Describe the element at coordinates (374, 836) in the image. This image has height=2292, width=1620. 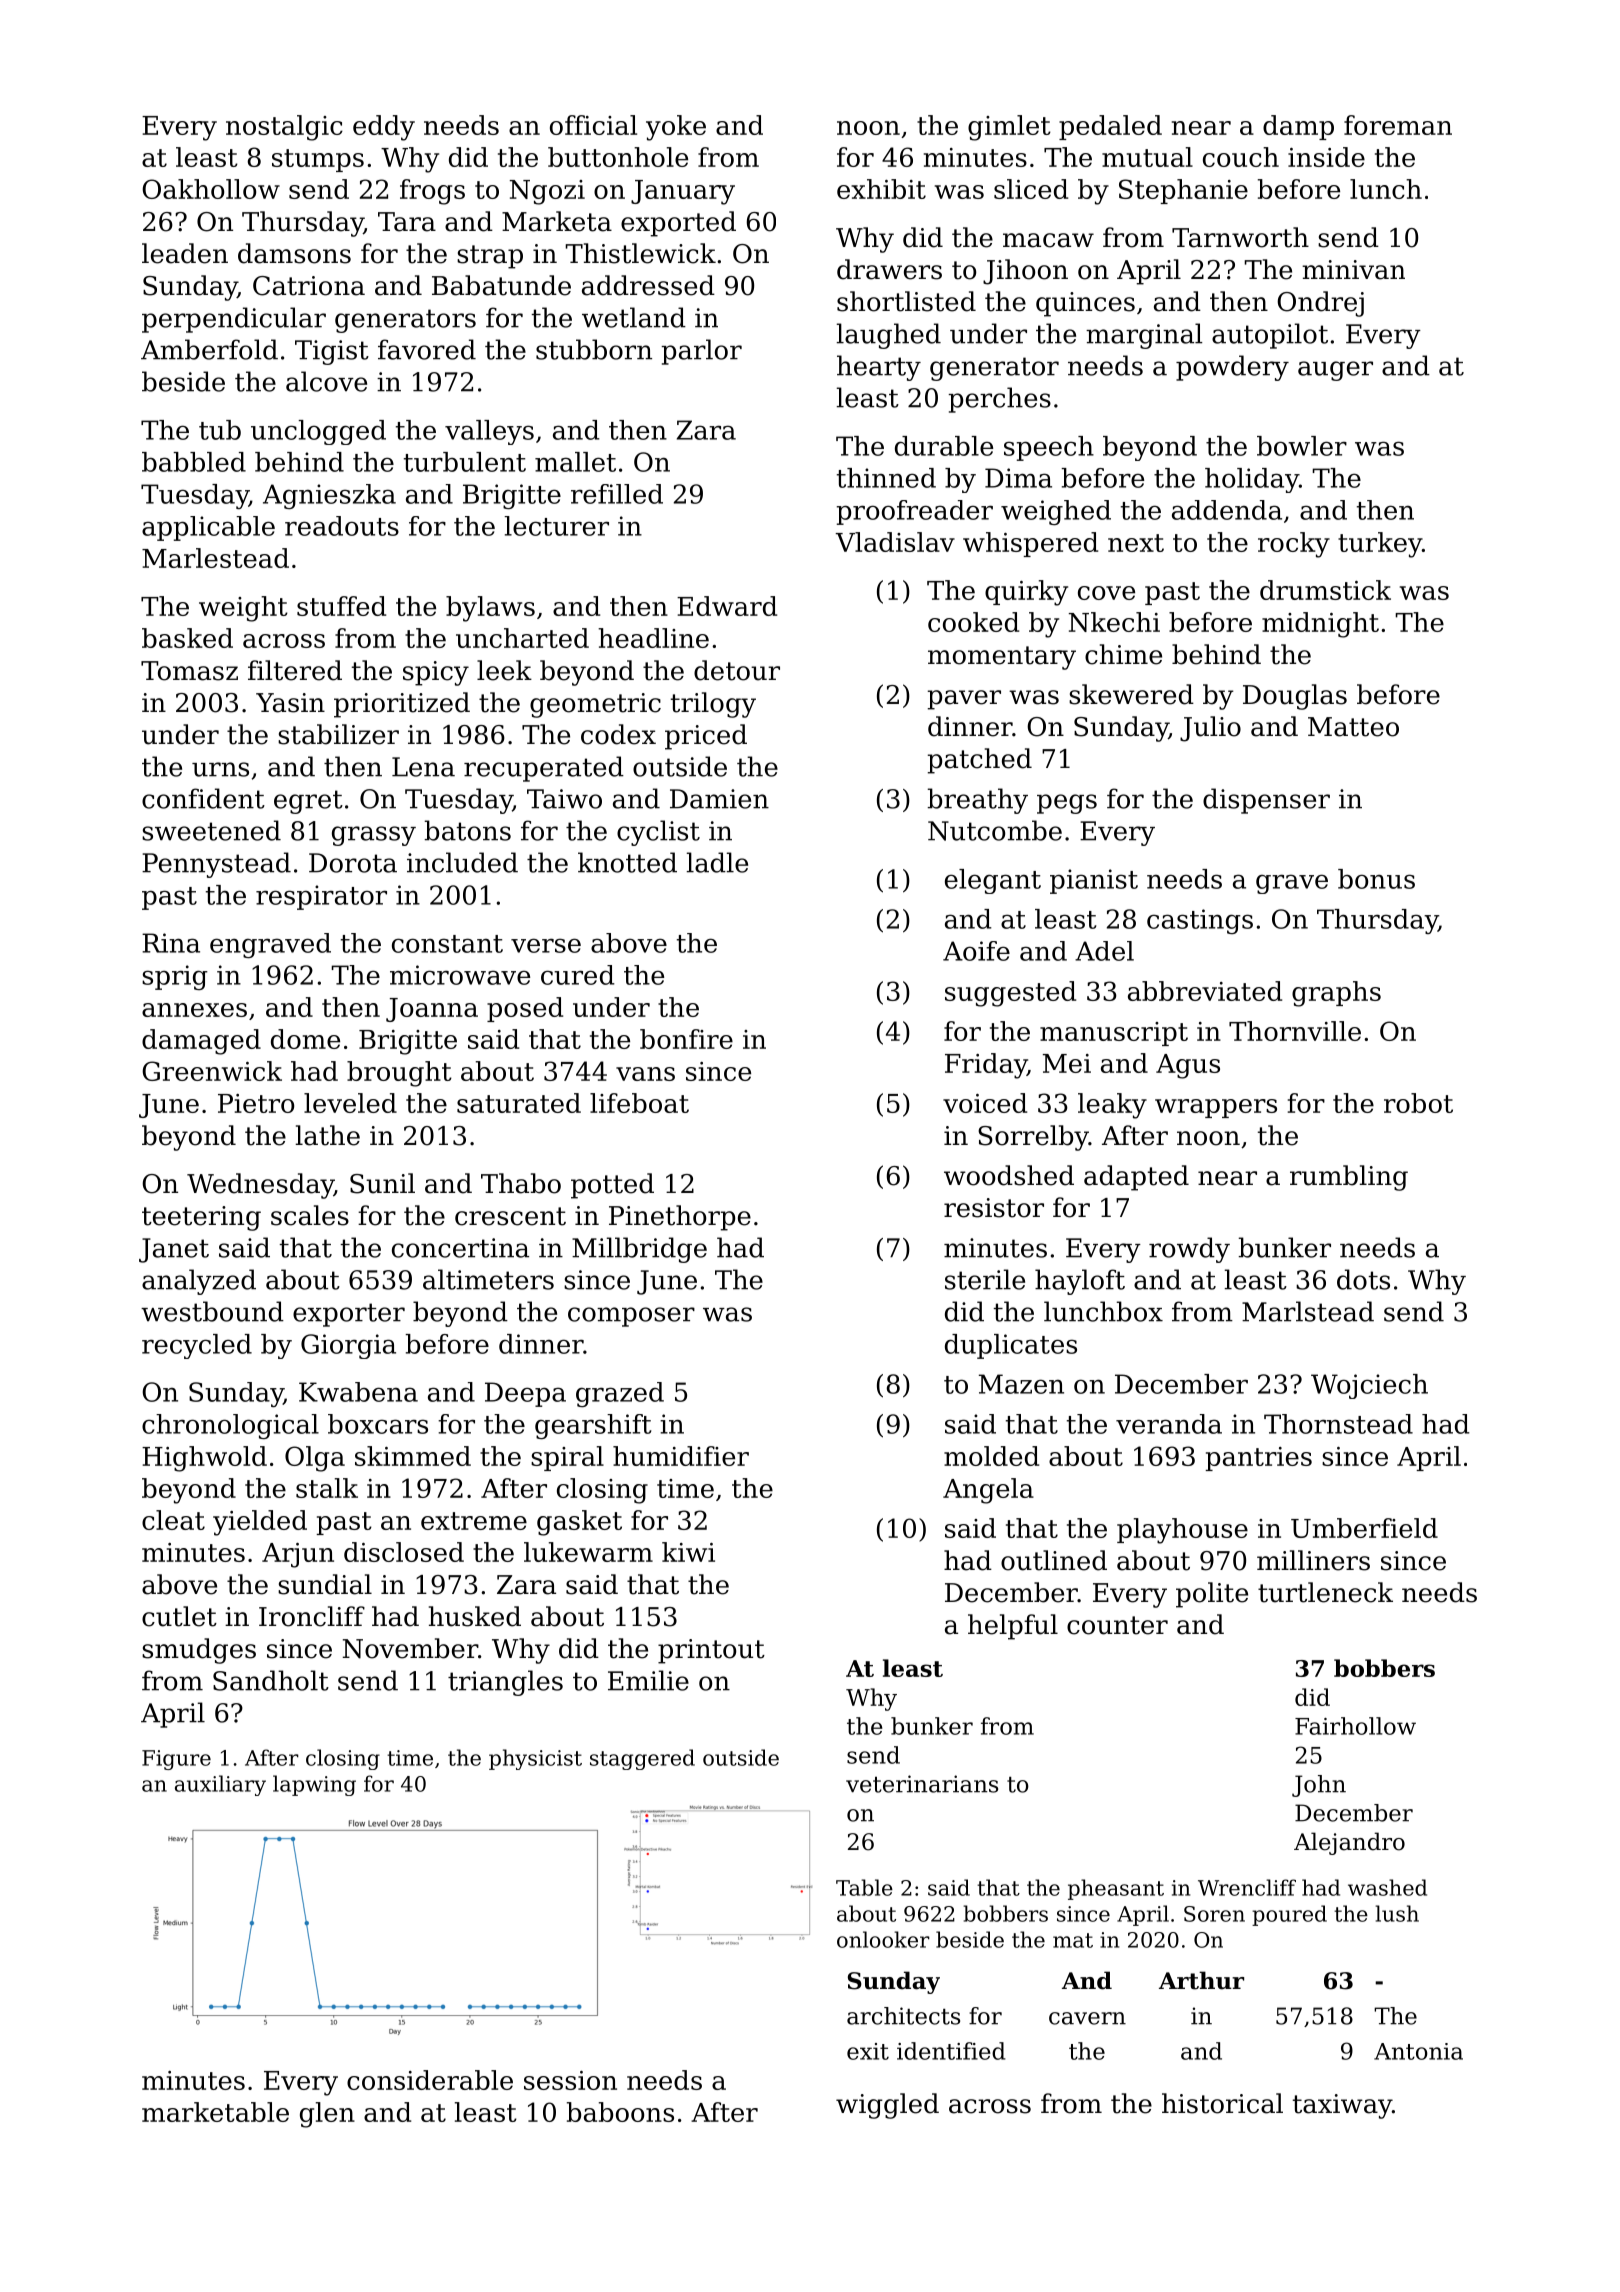
I see `grassy` at that location.
